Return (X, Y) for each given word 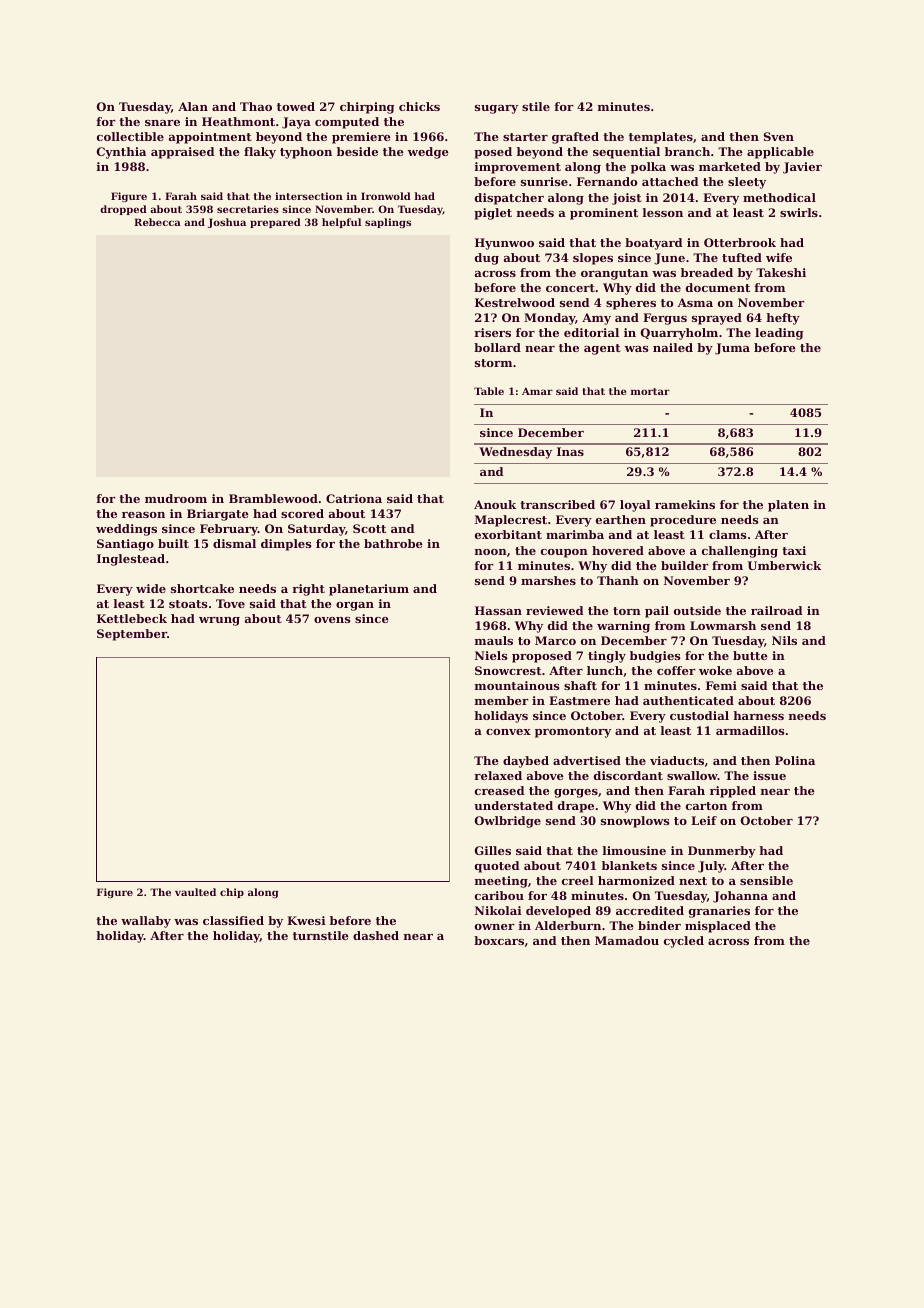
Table (489, 391)
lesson (662, 212)
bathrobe (393, 543)
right (308, 590)
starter (525, 137)
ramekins (685, 504)
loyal (635, 506)
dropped (123, 210)
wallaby (146, 922)
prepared (275, 223)
